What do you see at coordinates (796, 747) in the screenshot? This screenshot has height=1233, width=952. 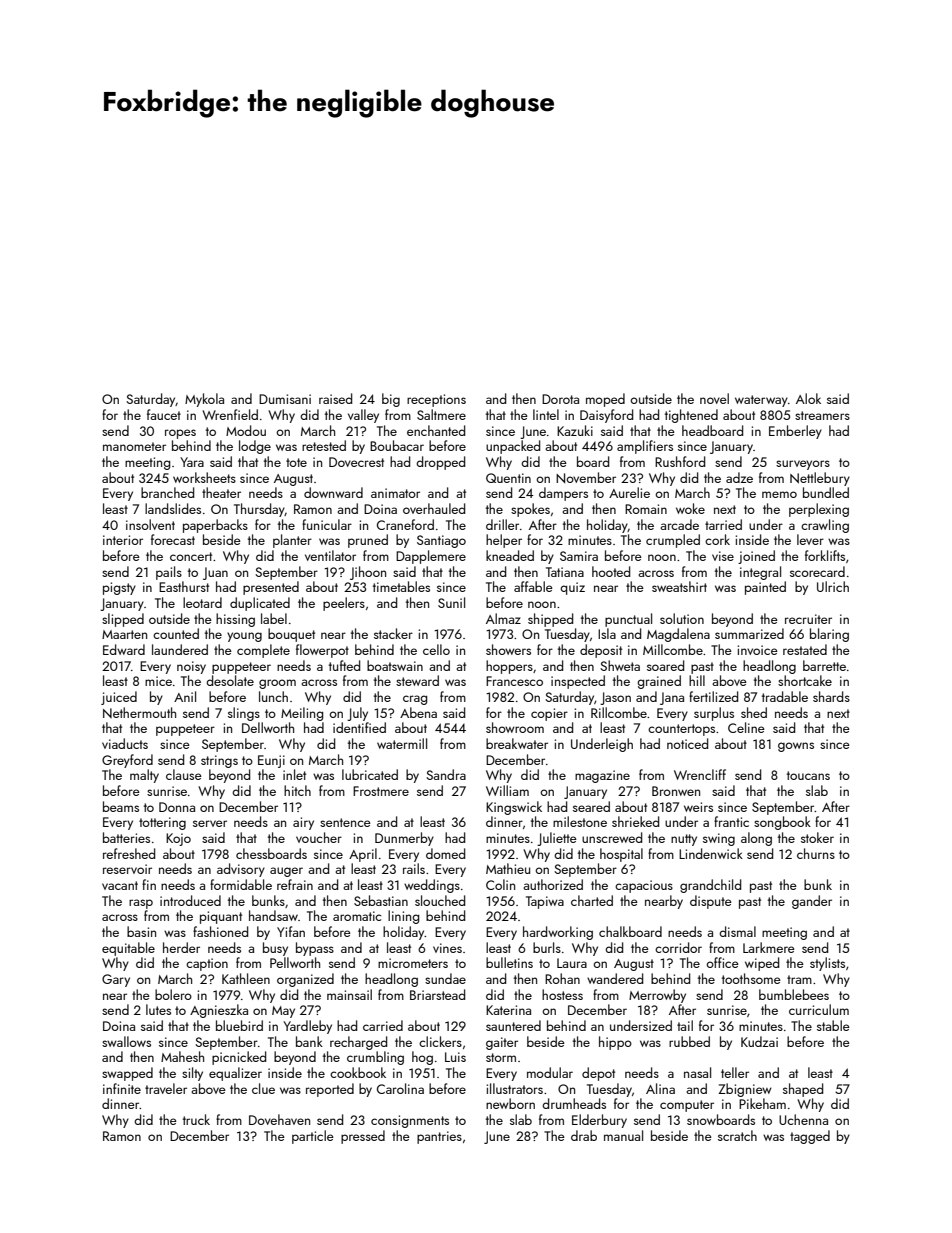 I see `gowns` at bounding box center [796, 747].
